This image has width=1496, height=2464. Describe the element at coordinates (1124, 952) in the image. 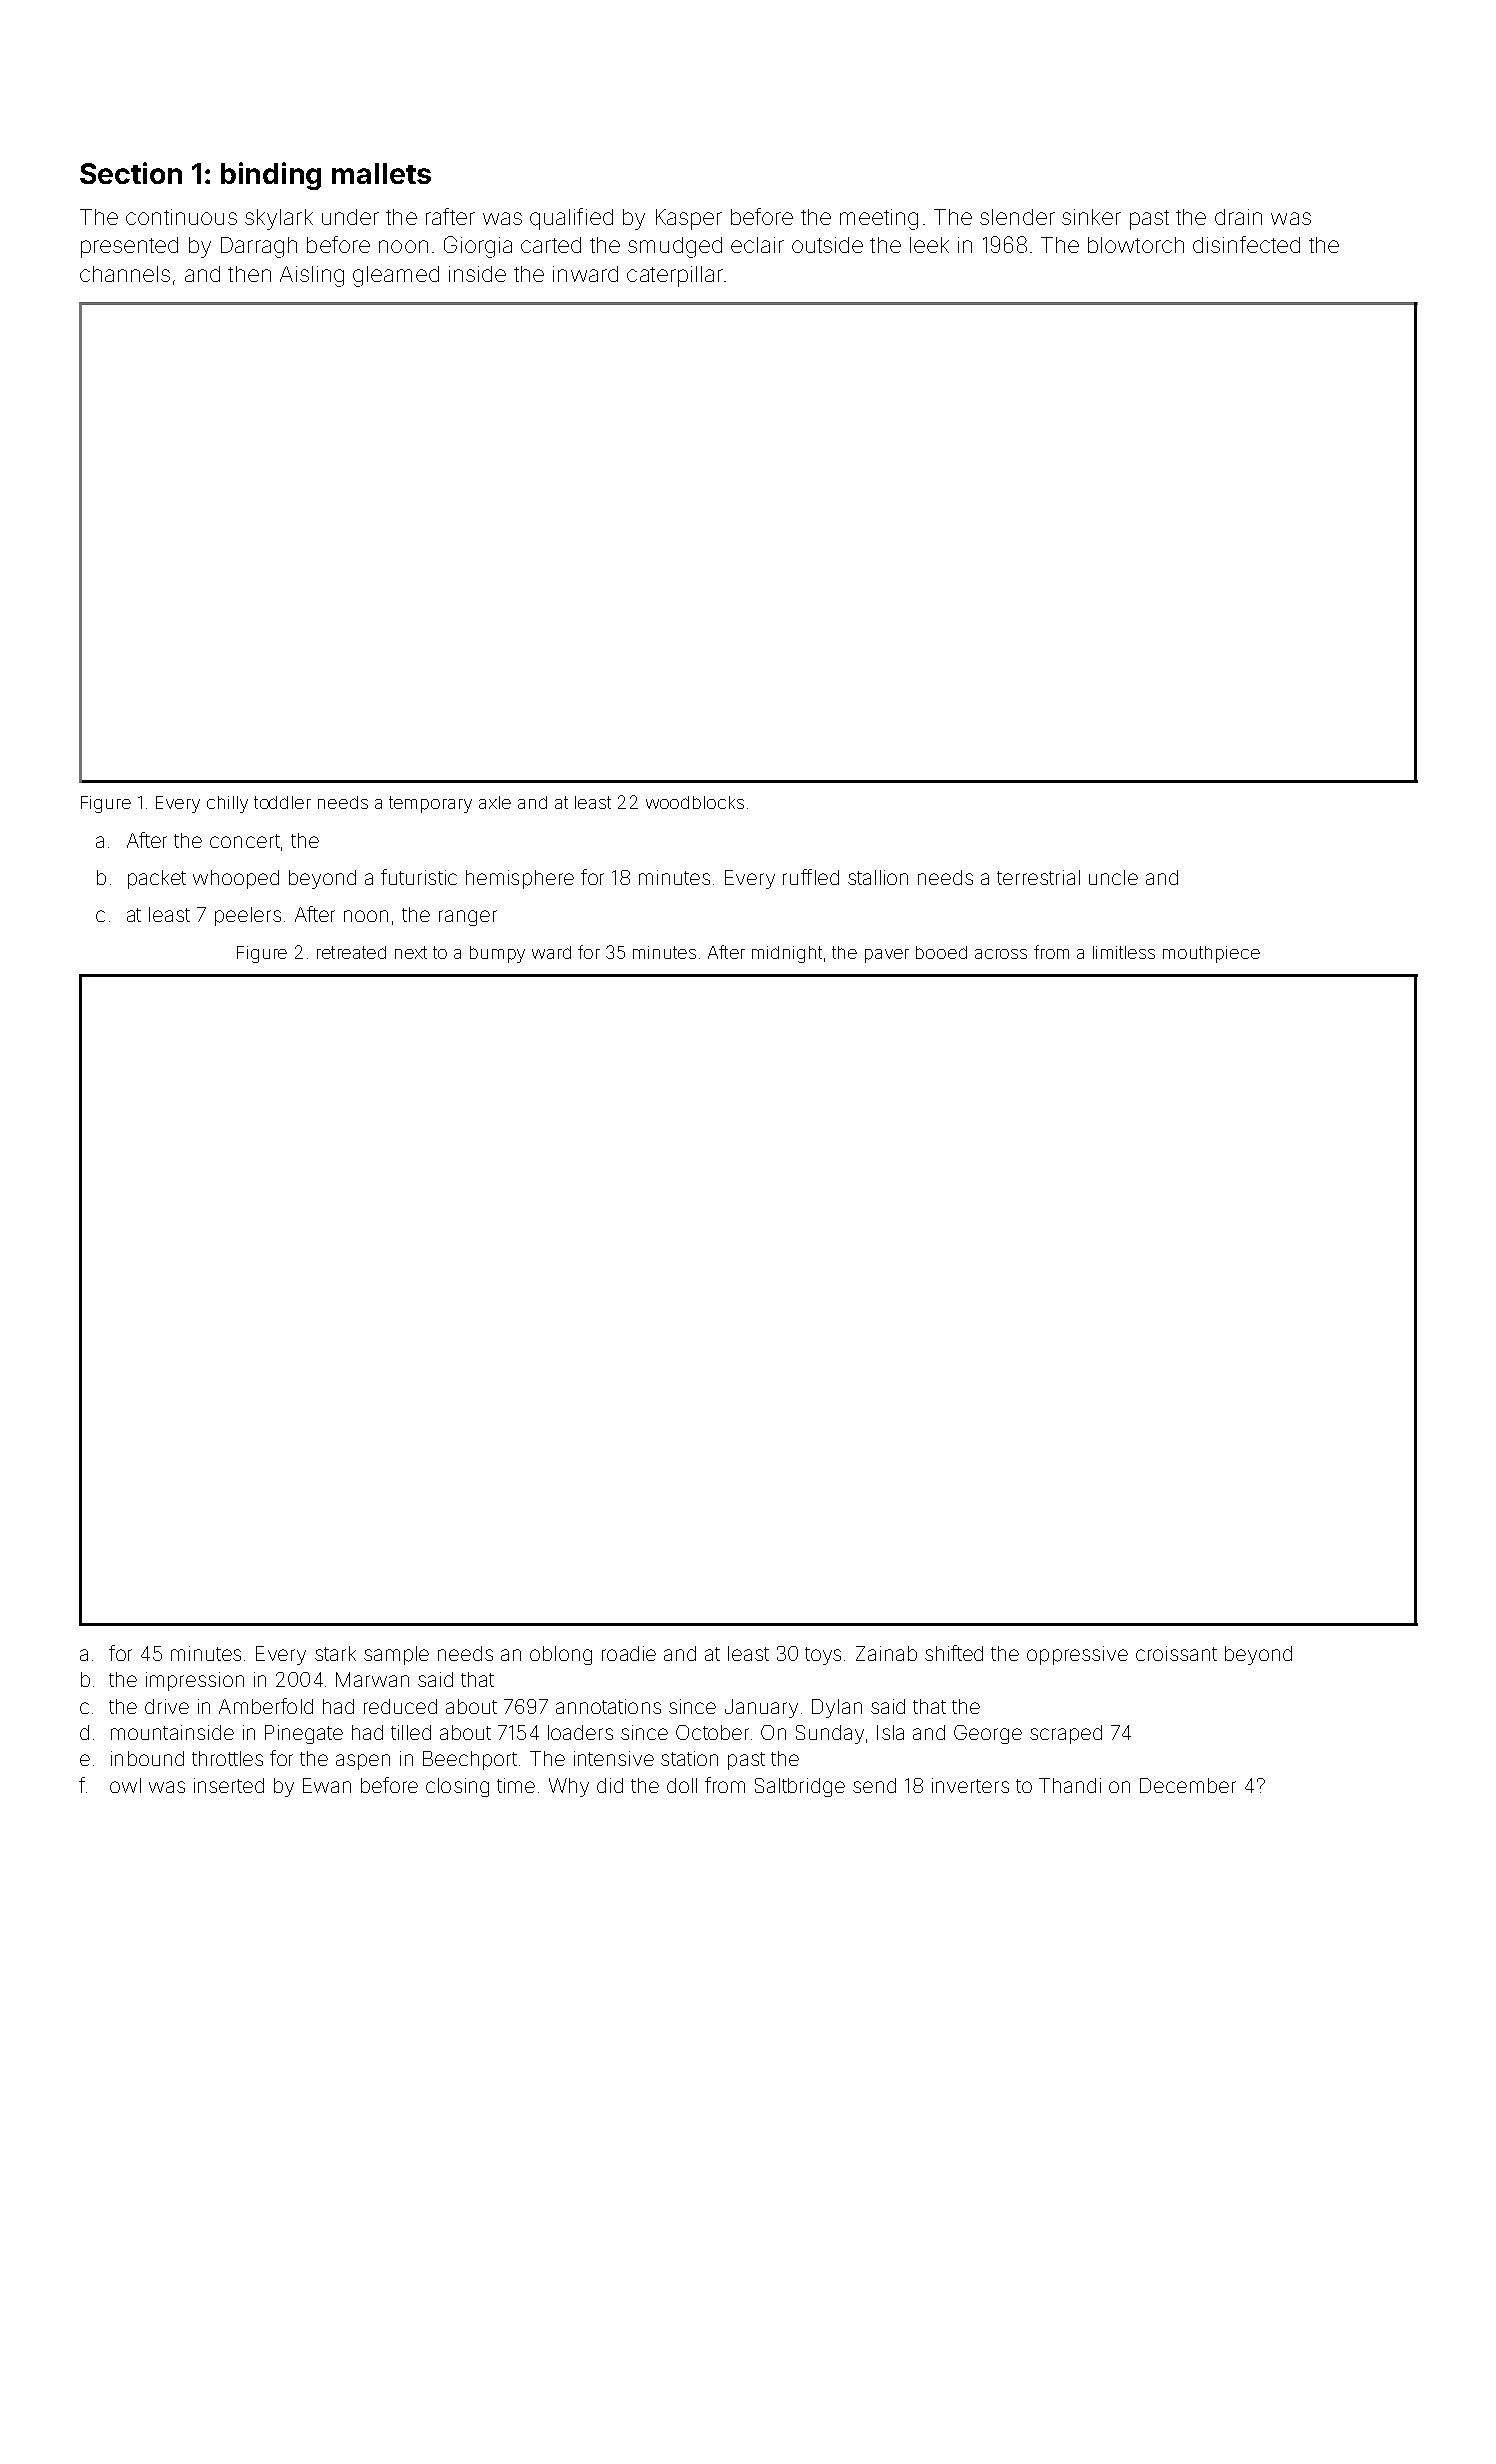

I see `limitless` at that location.
